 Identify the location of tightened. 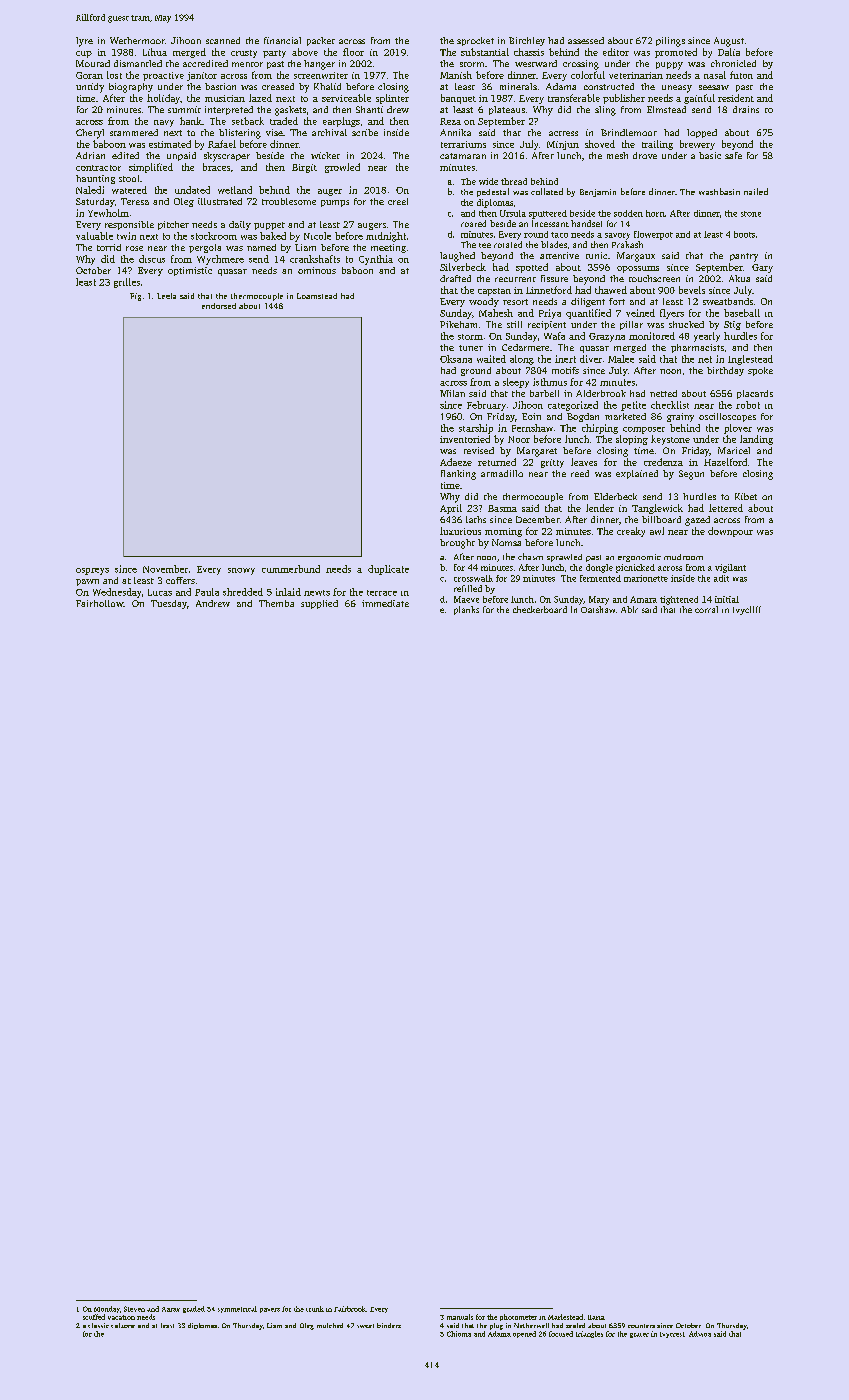
(679, 600).
